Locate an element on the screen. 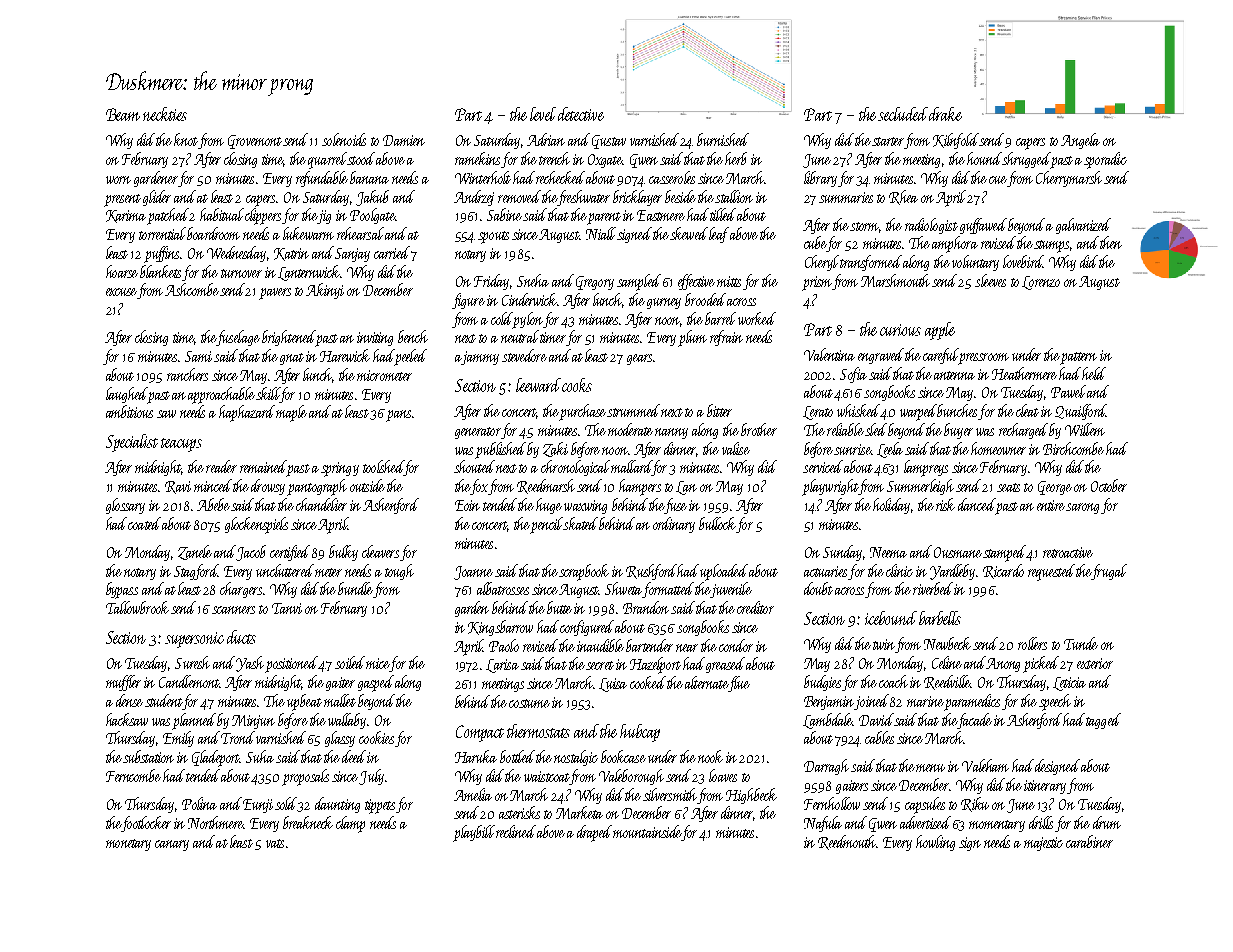 The width and height of the screenshot is (1233, 952). Leticia is located at coordinates (1069, 684).
